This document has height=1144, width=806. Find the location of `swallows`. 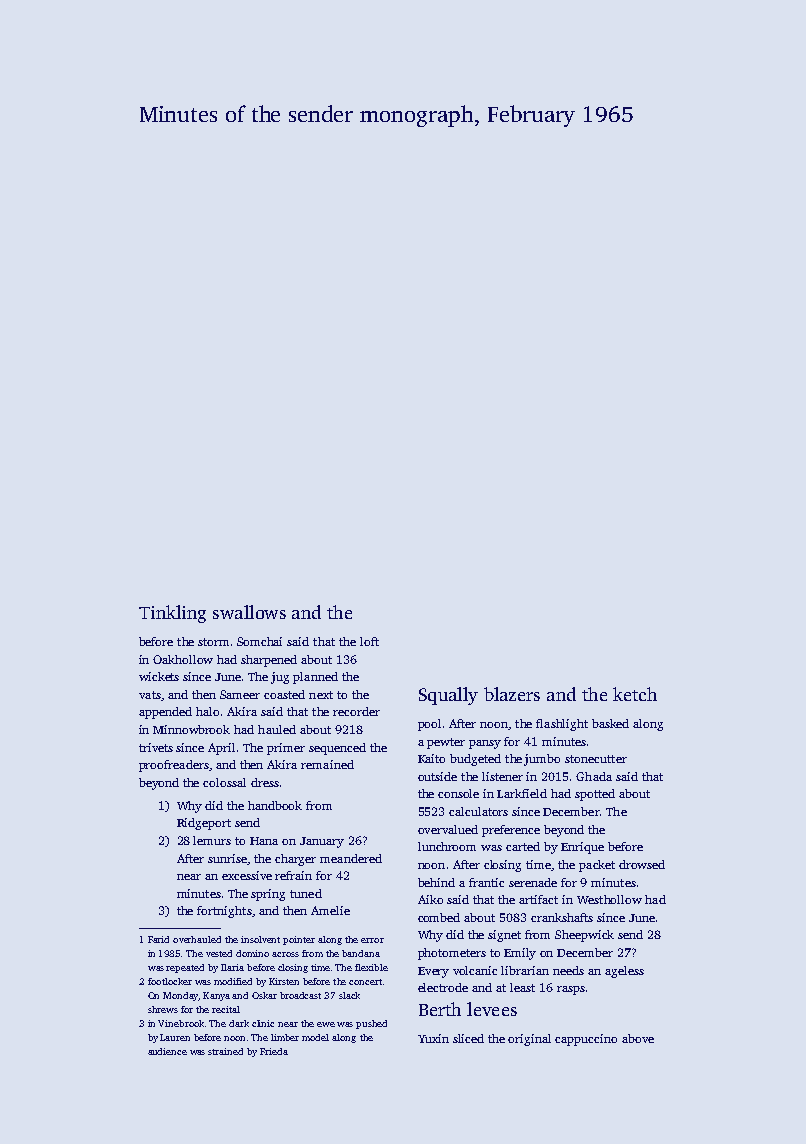

swallows is located at coordinates (249, 612).
